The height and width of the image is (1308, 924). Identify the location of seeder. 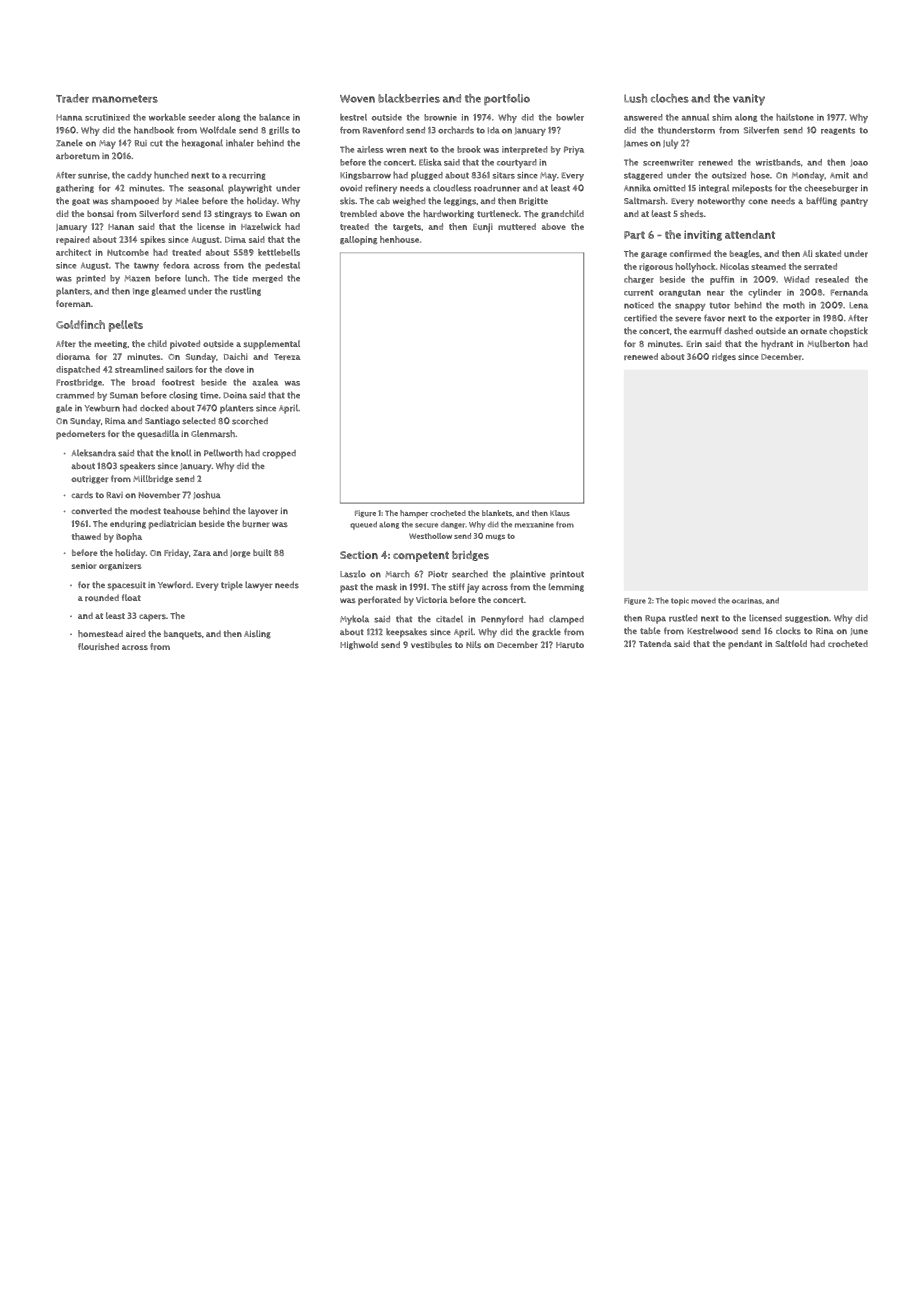
(202, 117).
